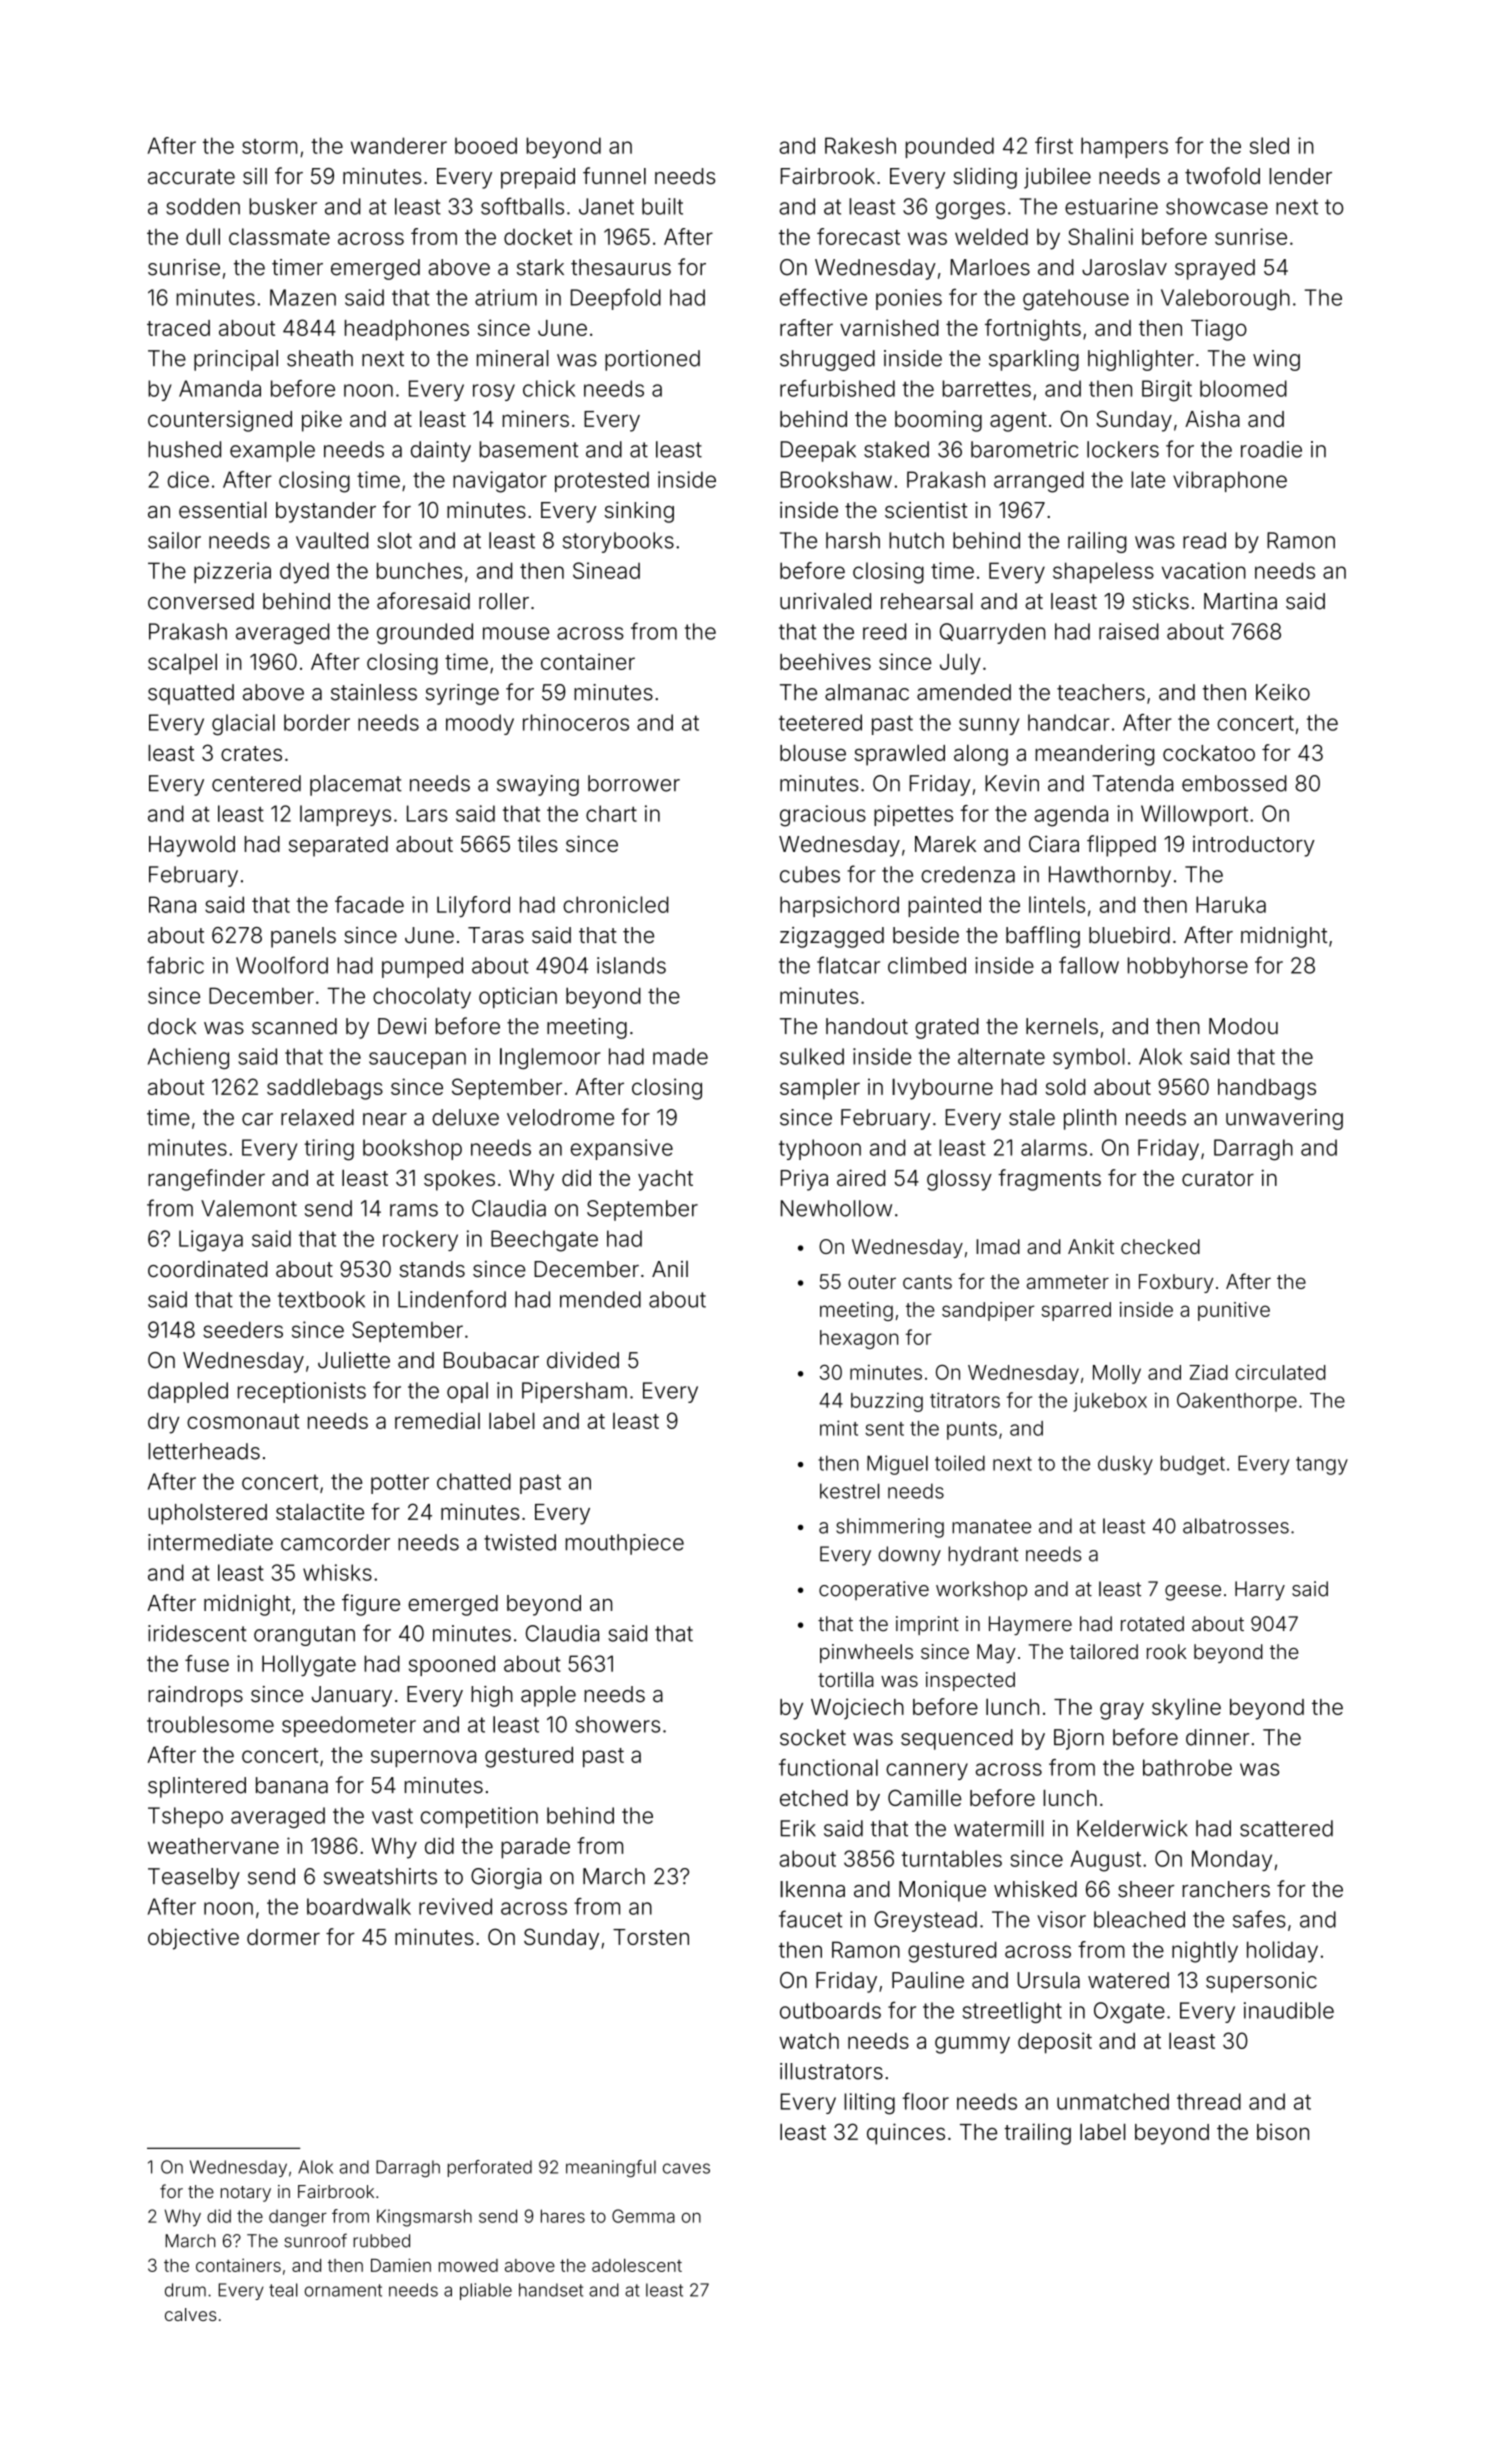 This image has height=2464, width=1496. I want to click on Anil, so click(670, 1269).
